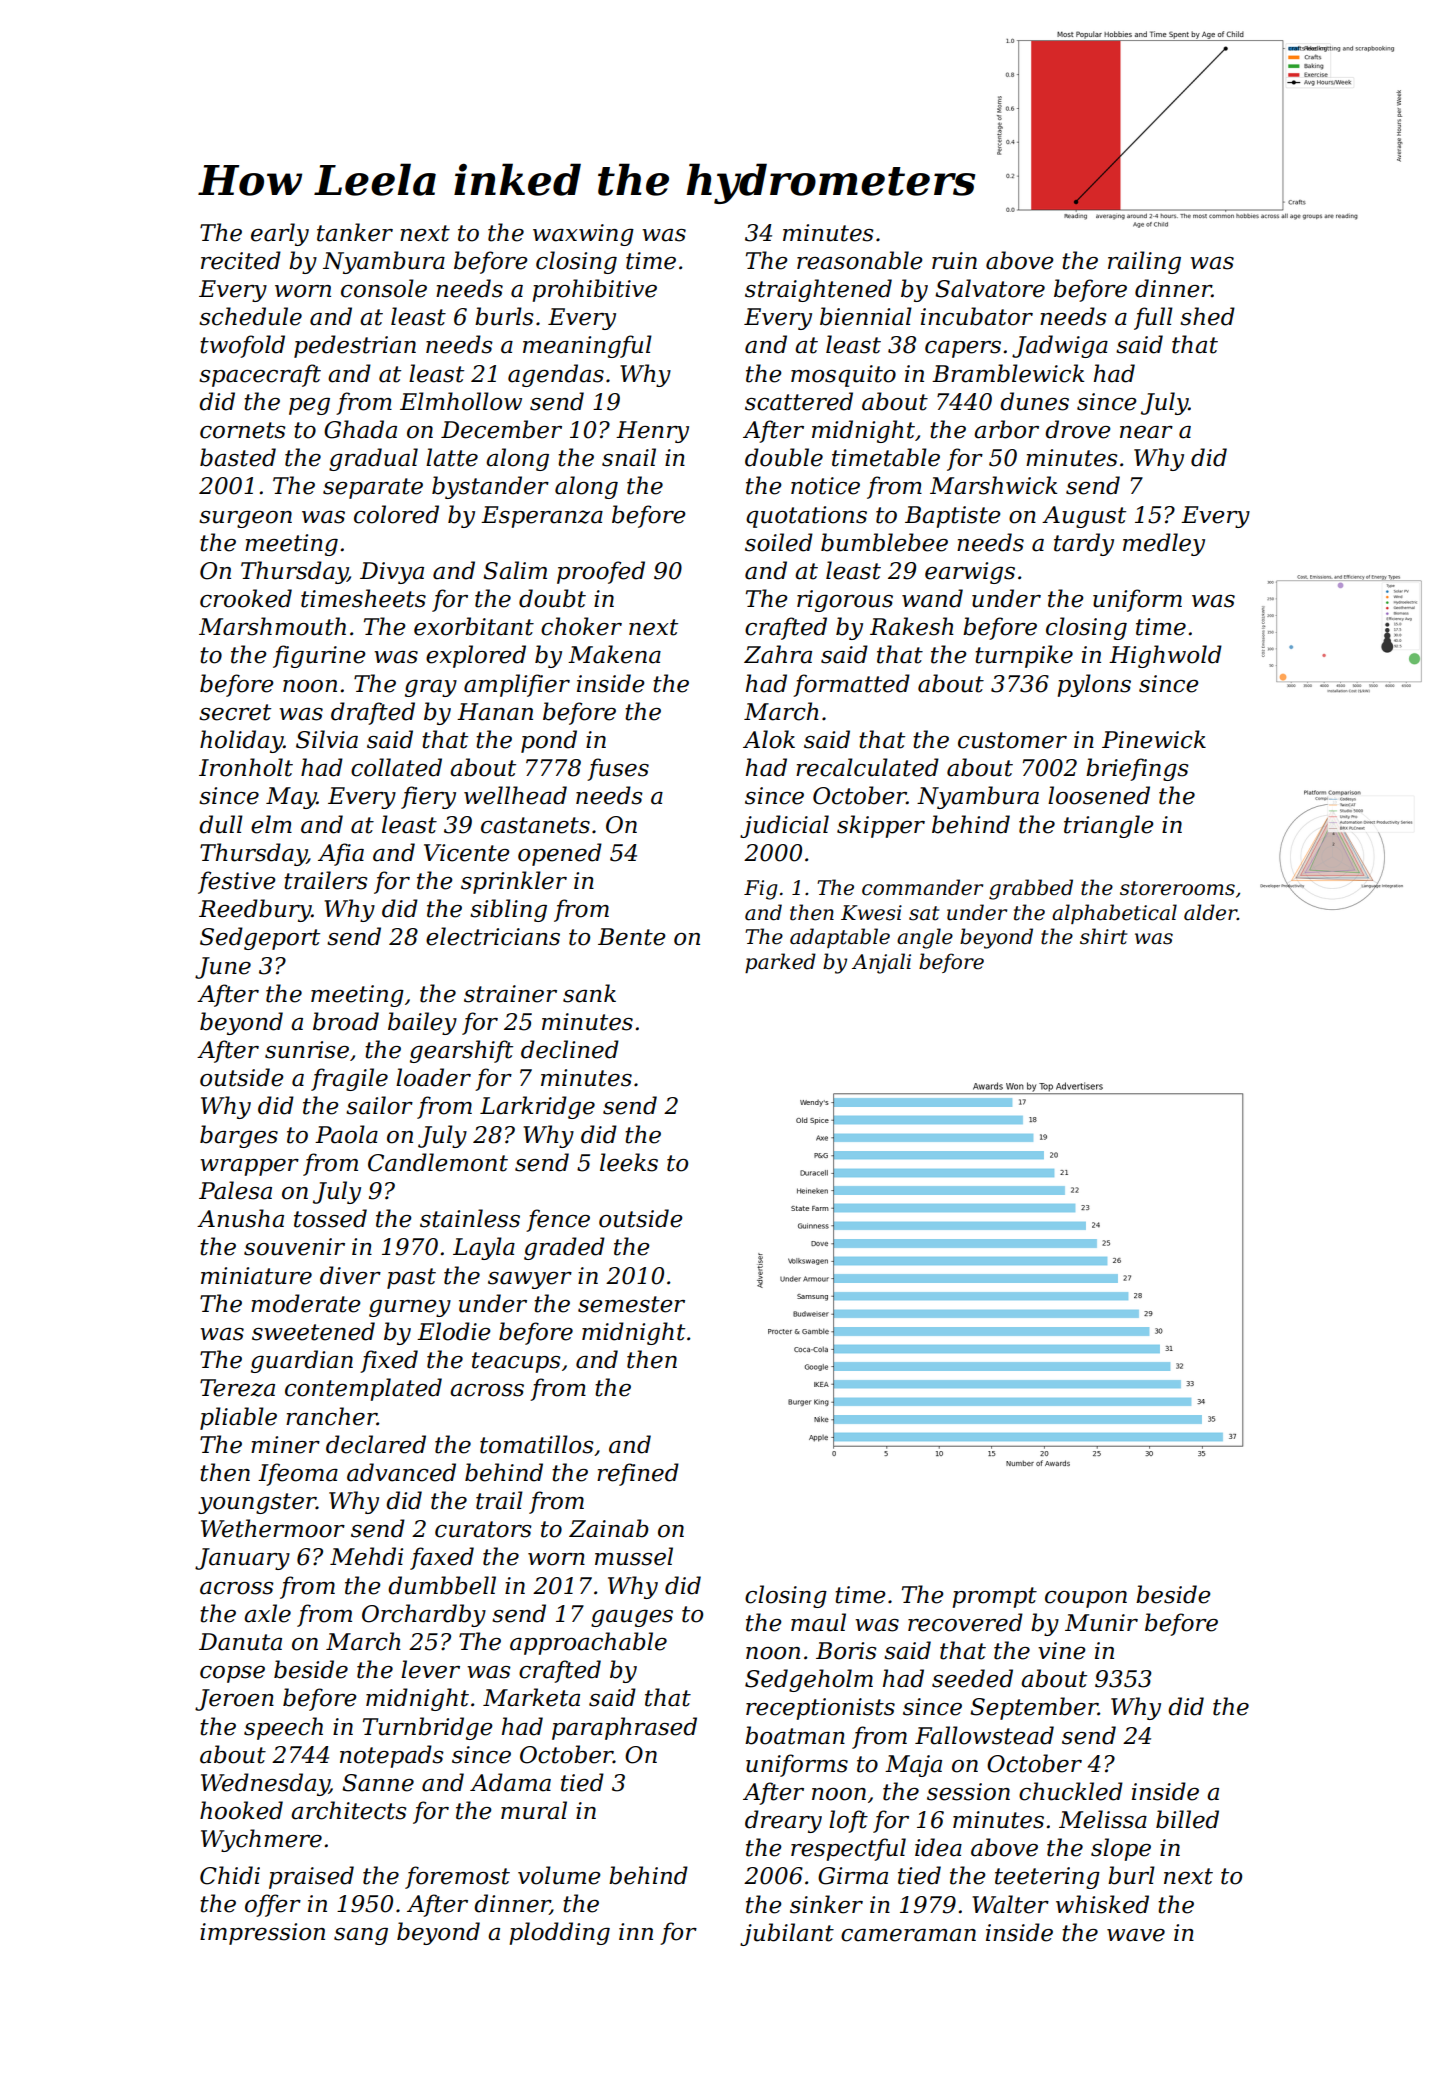 This page has width=1450, height=2100. What do you see at coordinates (493, 936) in the page?
I see `electricians` at bounding box center [493, 936].
